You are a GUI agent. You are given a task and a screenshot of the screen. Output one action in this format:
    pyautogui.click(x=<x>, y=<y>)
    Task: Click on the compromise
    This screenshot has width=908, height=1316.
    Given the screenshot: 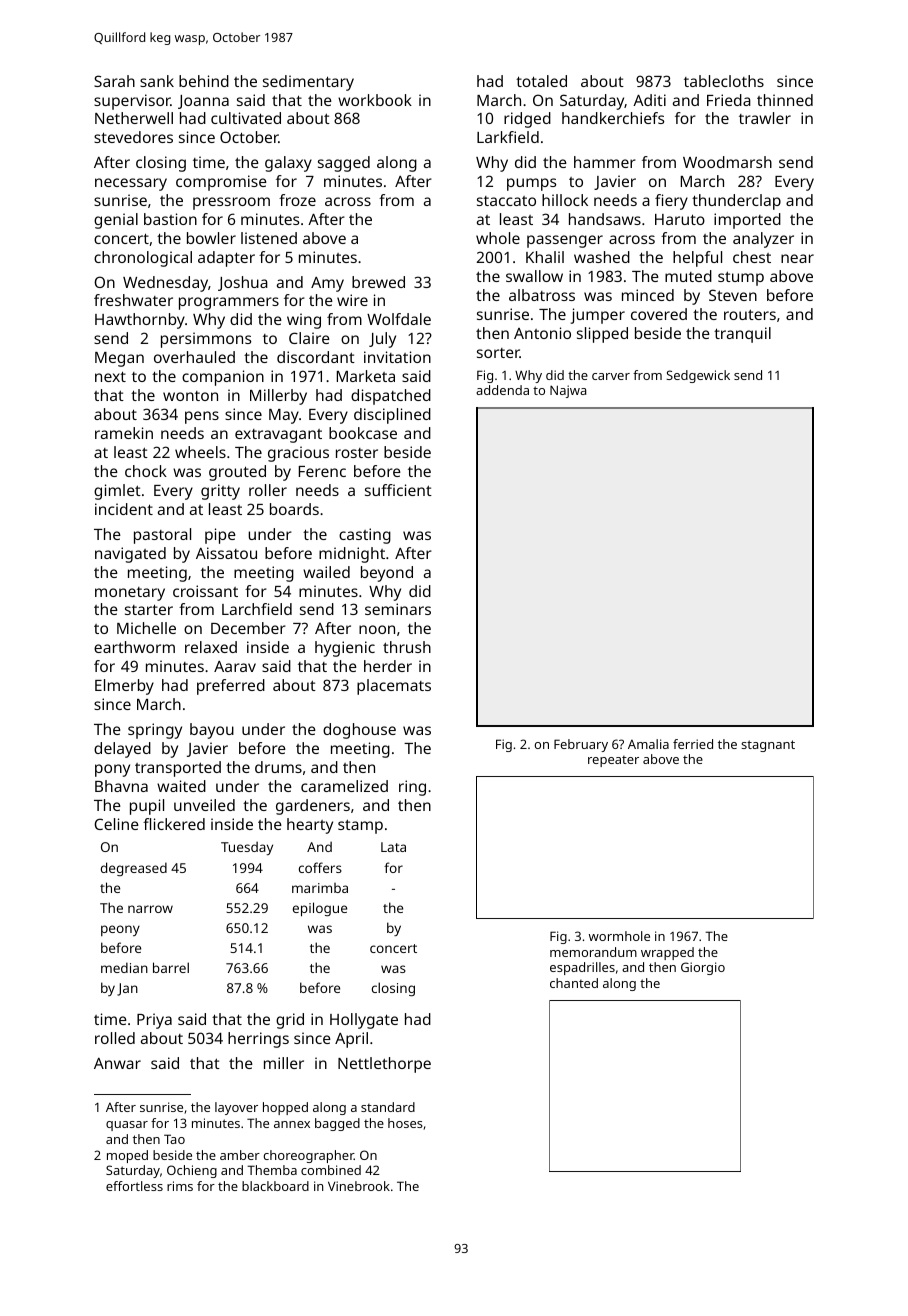 What is the action you would take?
    pyautogui.click(x=221, y=183)
